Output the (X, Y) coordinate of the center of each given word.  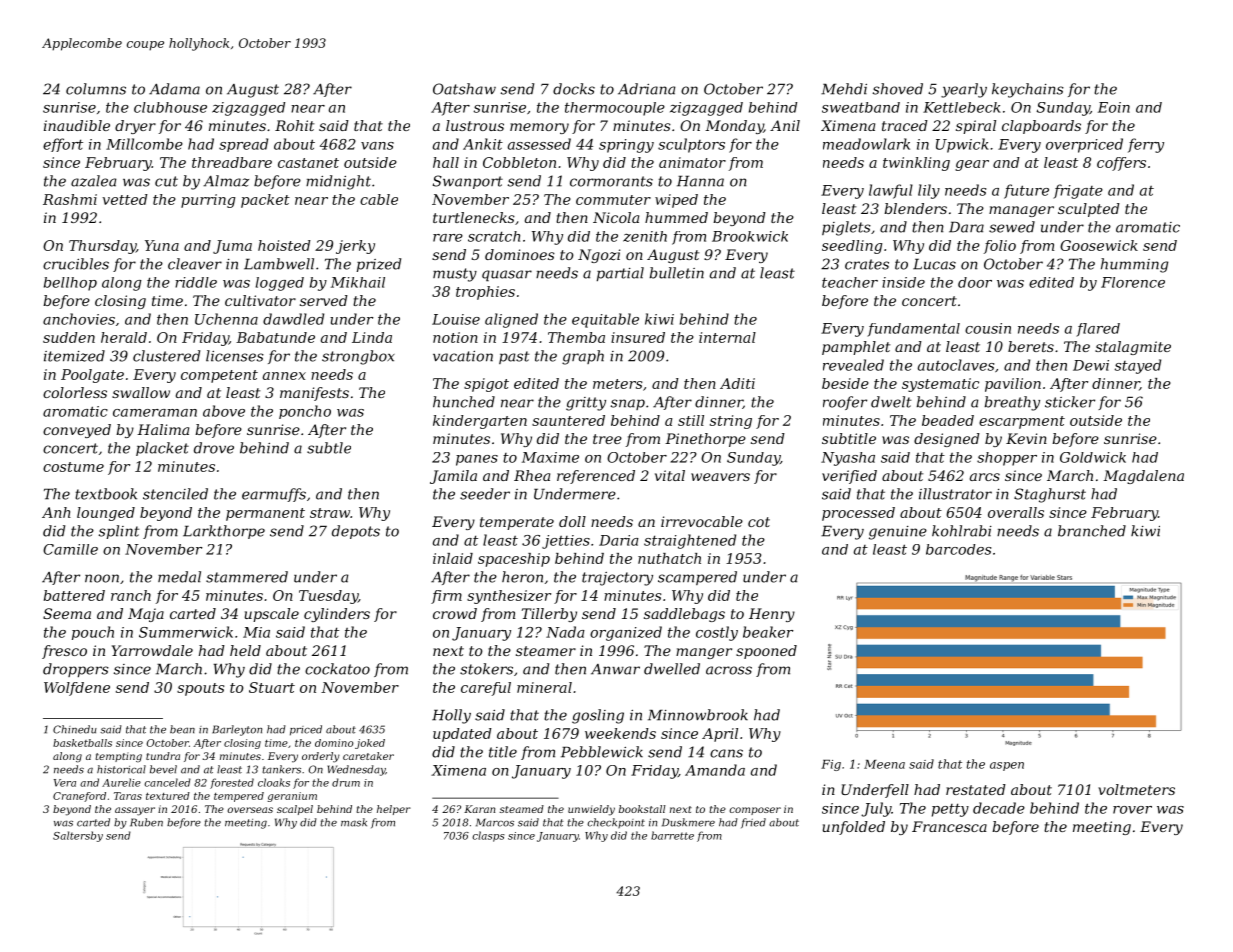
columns (96, 89)
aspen (1007, 766)
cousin (988, 328)
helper (394, 810)
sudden (69, 337)
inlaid (453, 558)
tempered (239, 797)
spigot (486, 385)
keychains (1028, 90)
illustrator (955, 494)
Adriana (646, 89)
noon (102, 578)
